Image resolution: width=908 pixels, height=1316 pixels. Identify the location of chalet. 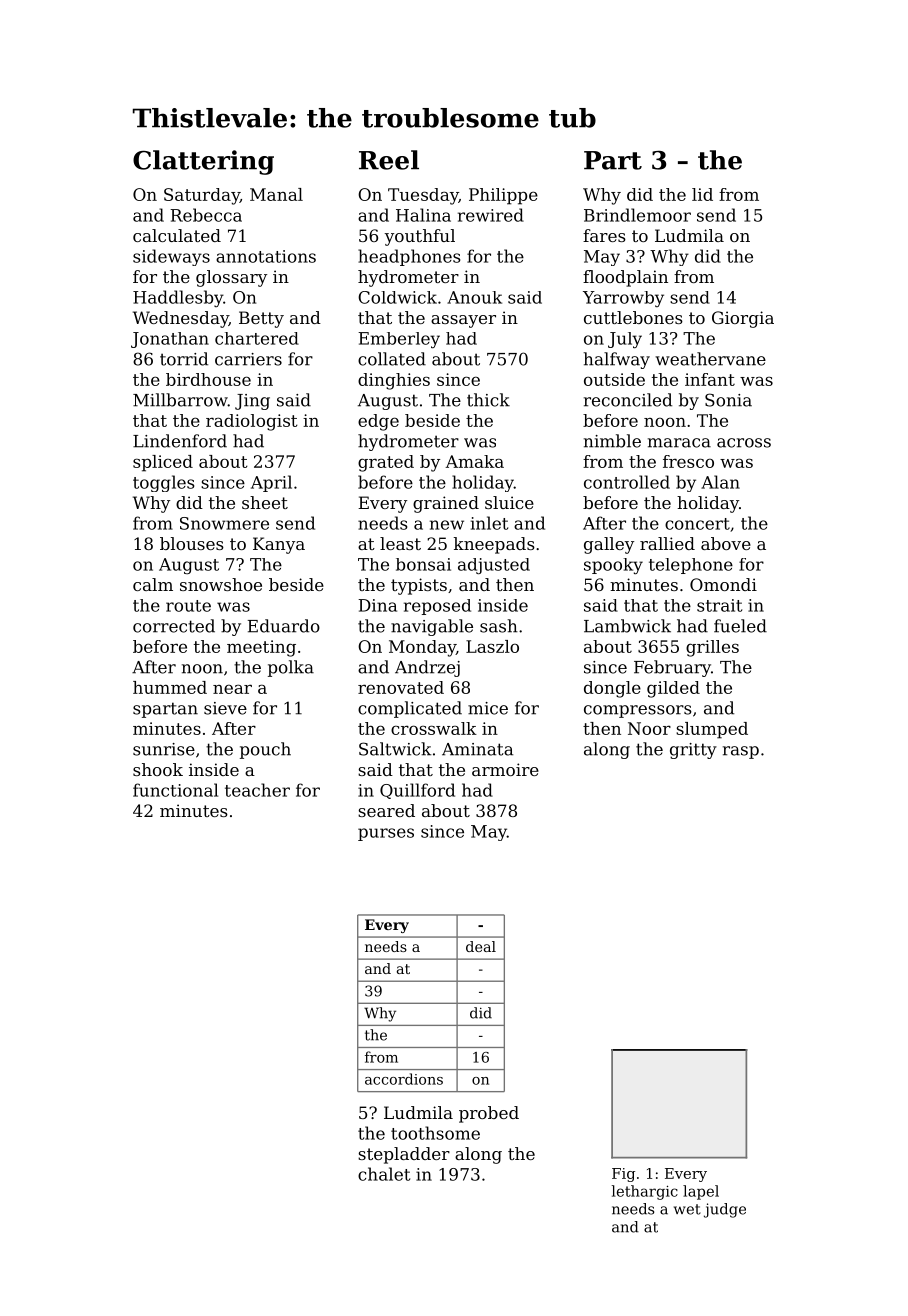
(384, 1174).
